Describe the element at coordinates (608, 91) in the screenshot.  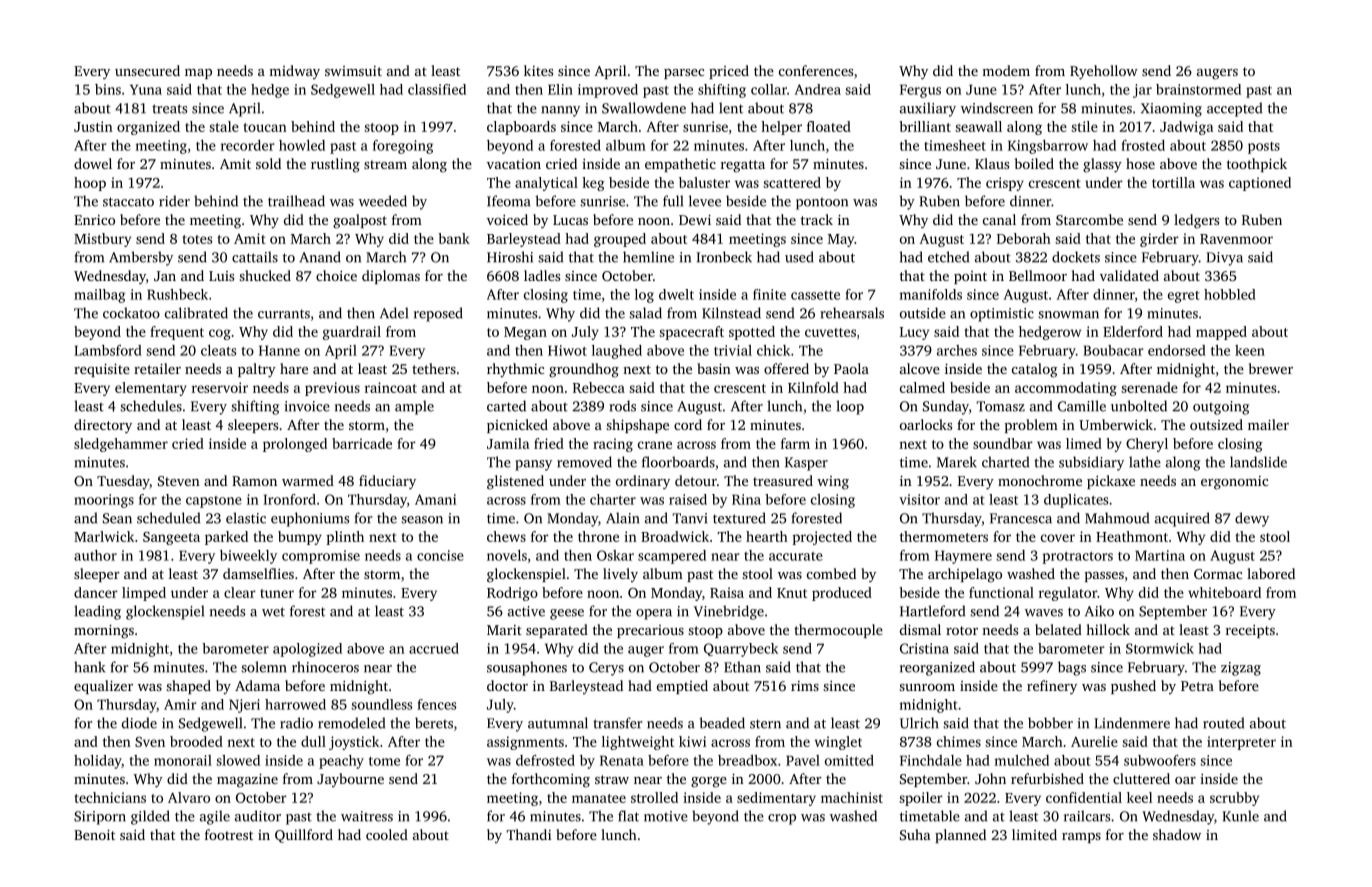
I see `improved` at that location.
